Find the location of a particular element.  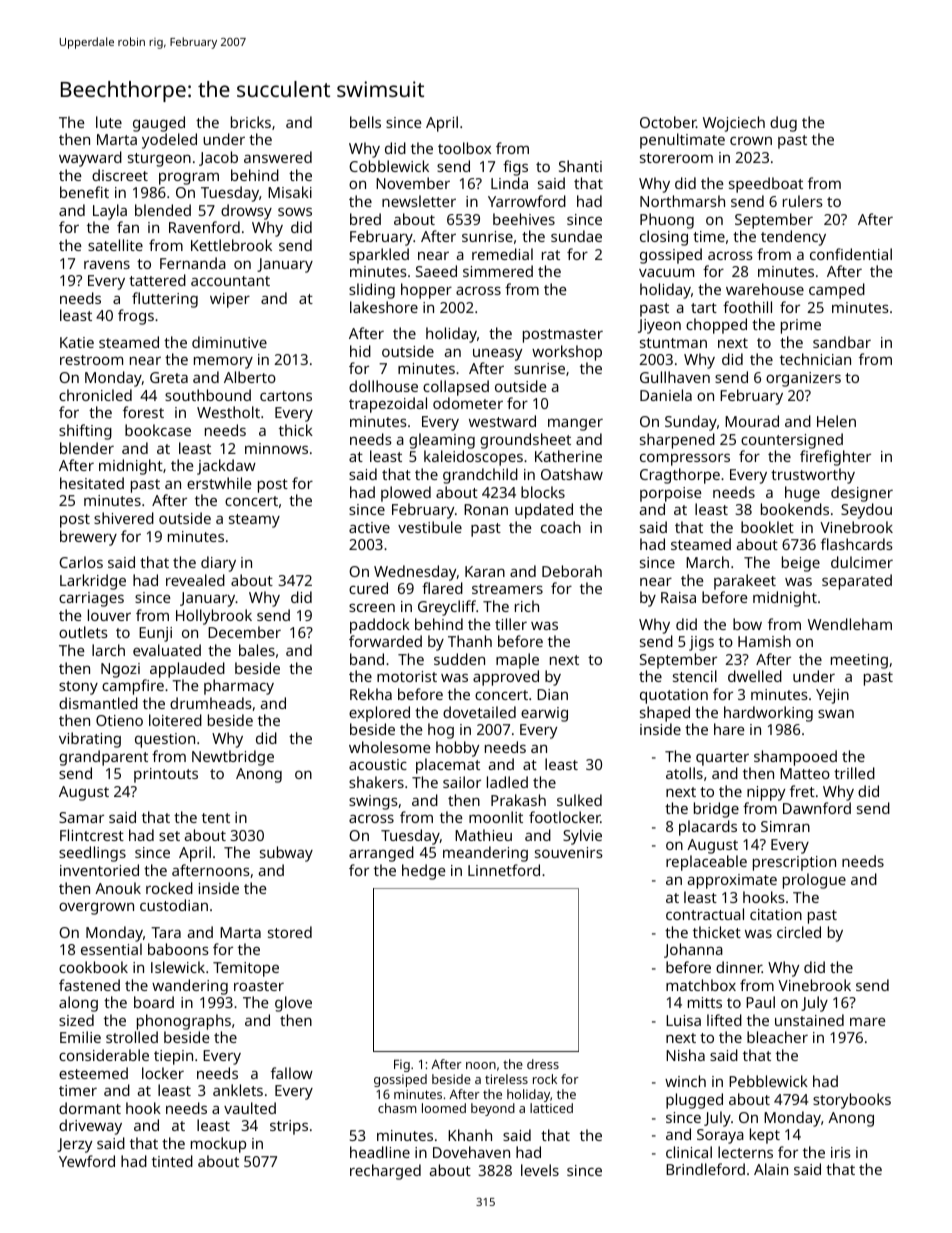

tiller is located at coordinates (511, 624).
